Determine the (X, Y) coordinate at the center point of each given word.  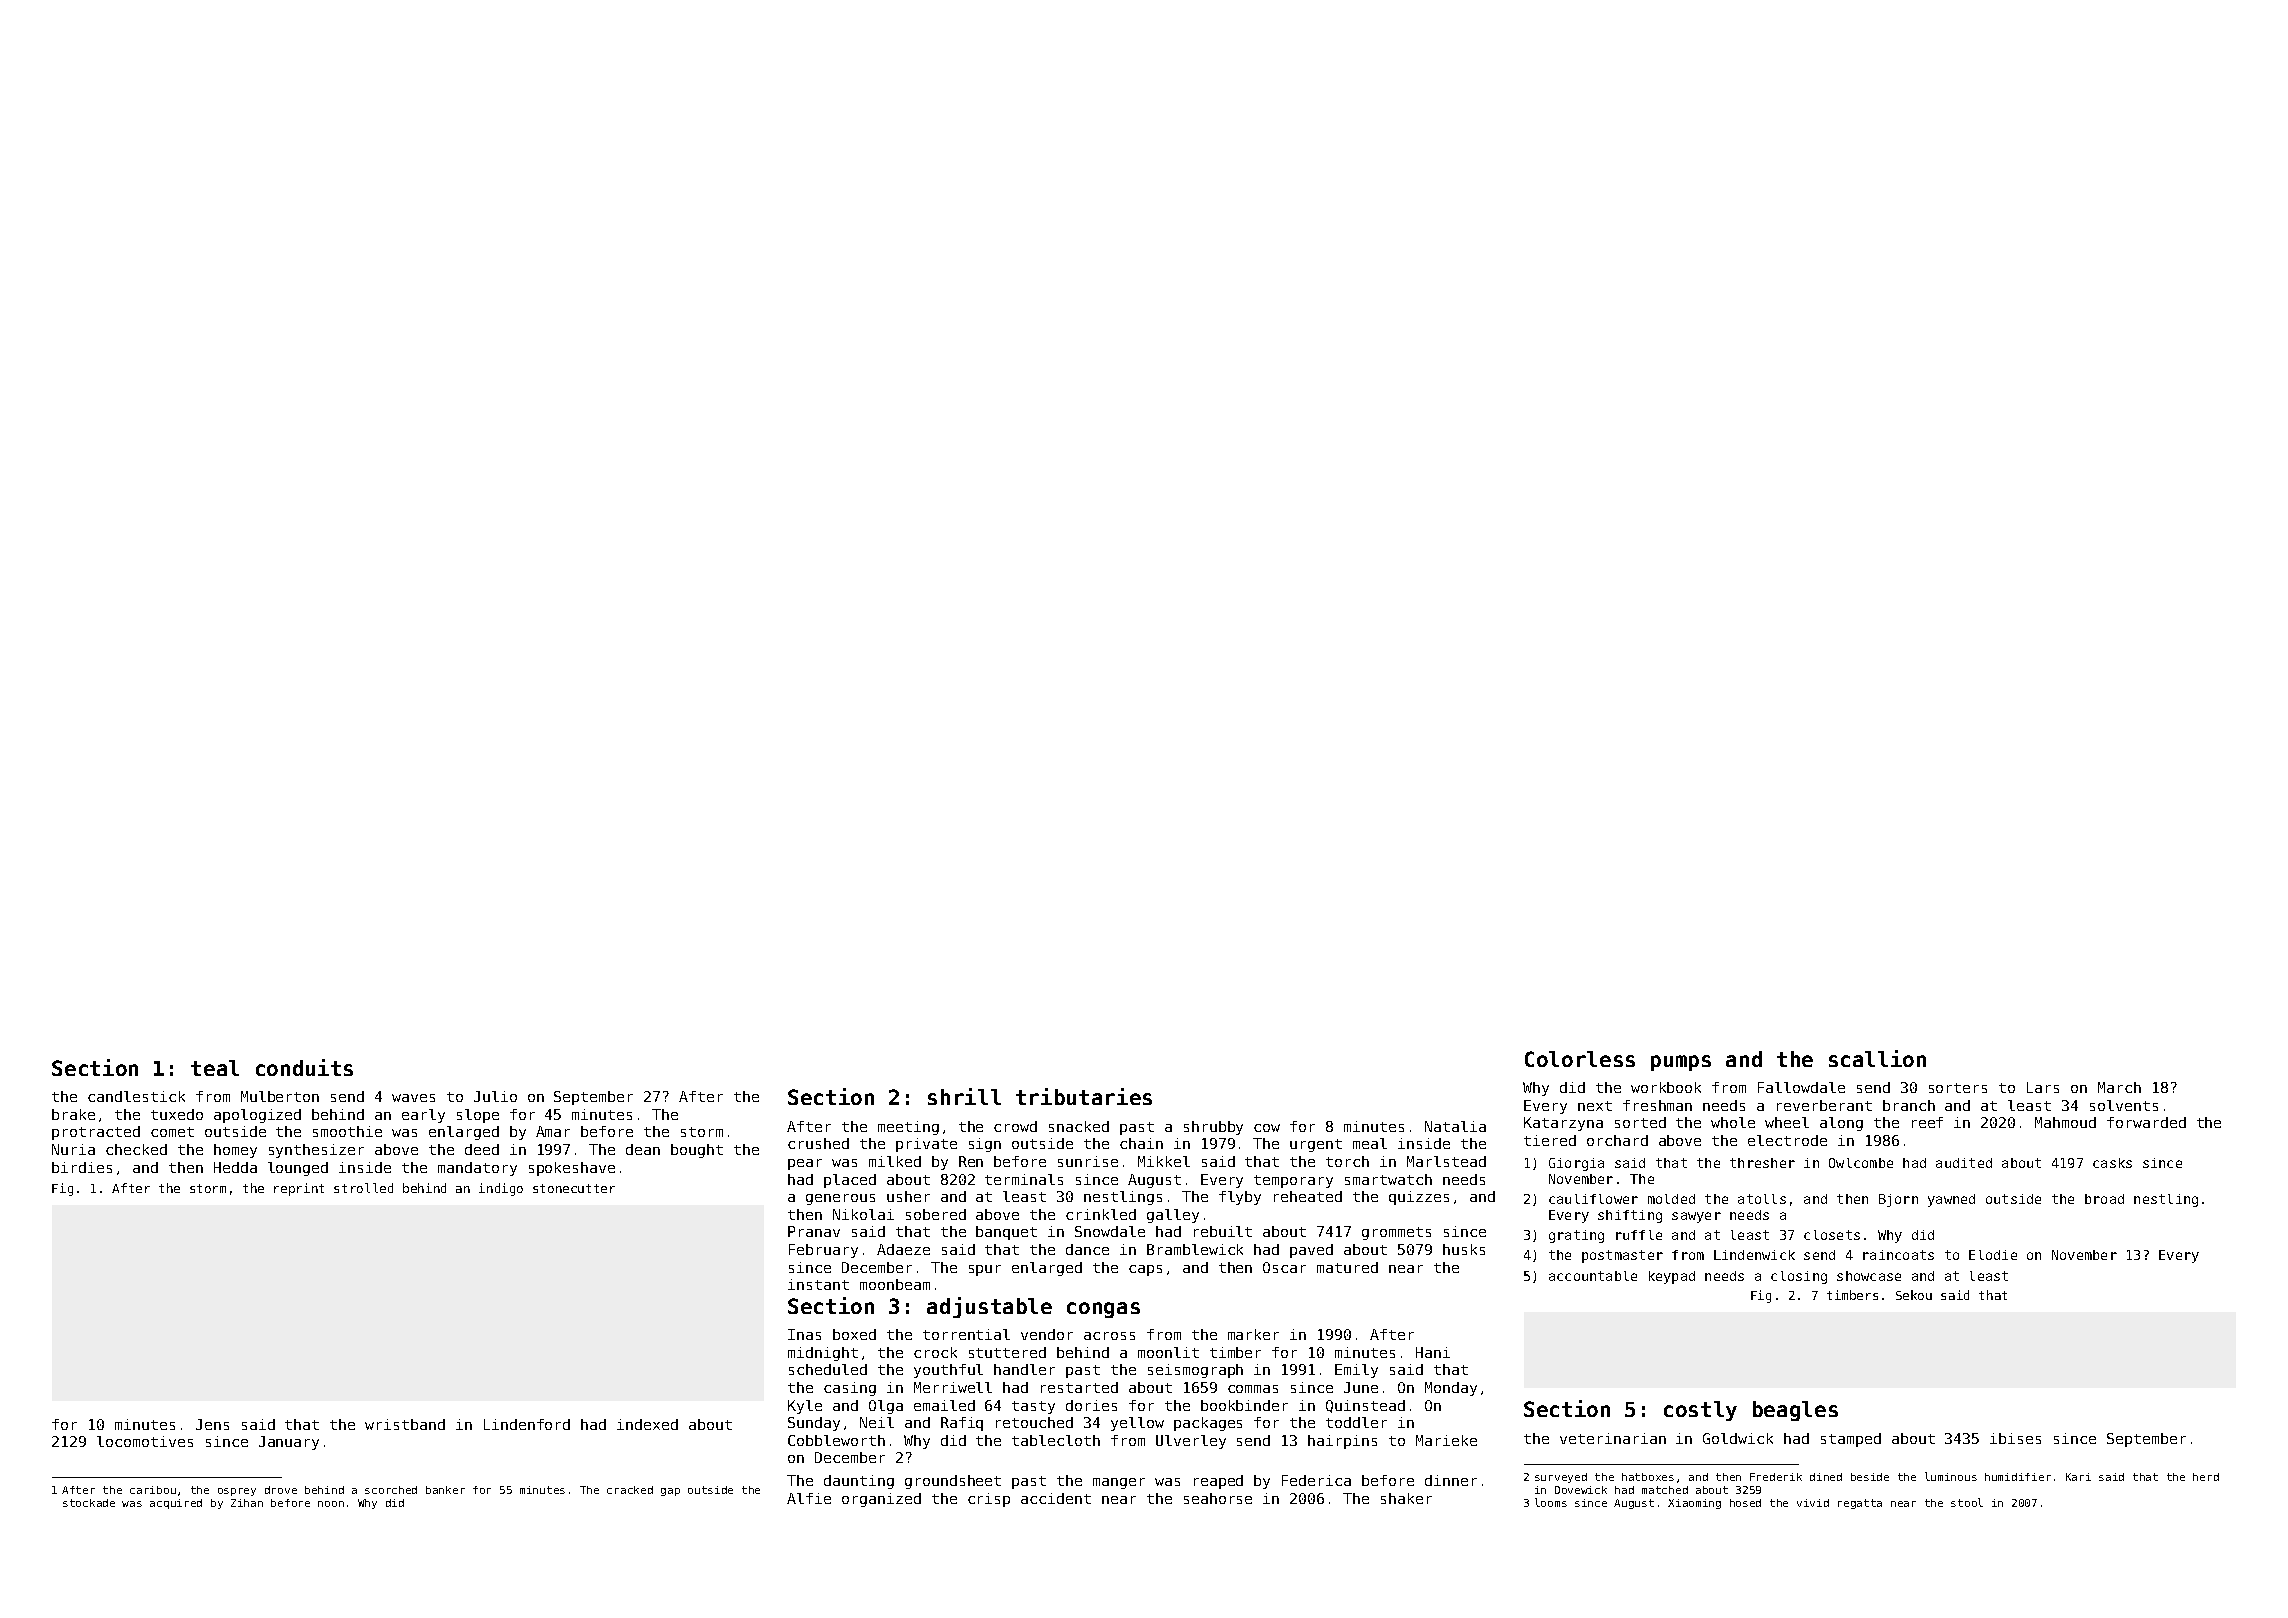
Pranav (814, 1231)
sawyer (1696, 1217)
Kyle (805, 1407)
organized (881, 1500)
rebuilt (1223, 1231)
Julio (495, 1096)
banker (445, 1490)
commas (1253, 1389)
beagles (1795, 1411)
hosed (1745, 1503)
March (2119, 1087)
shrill (964, 1096)
